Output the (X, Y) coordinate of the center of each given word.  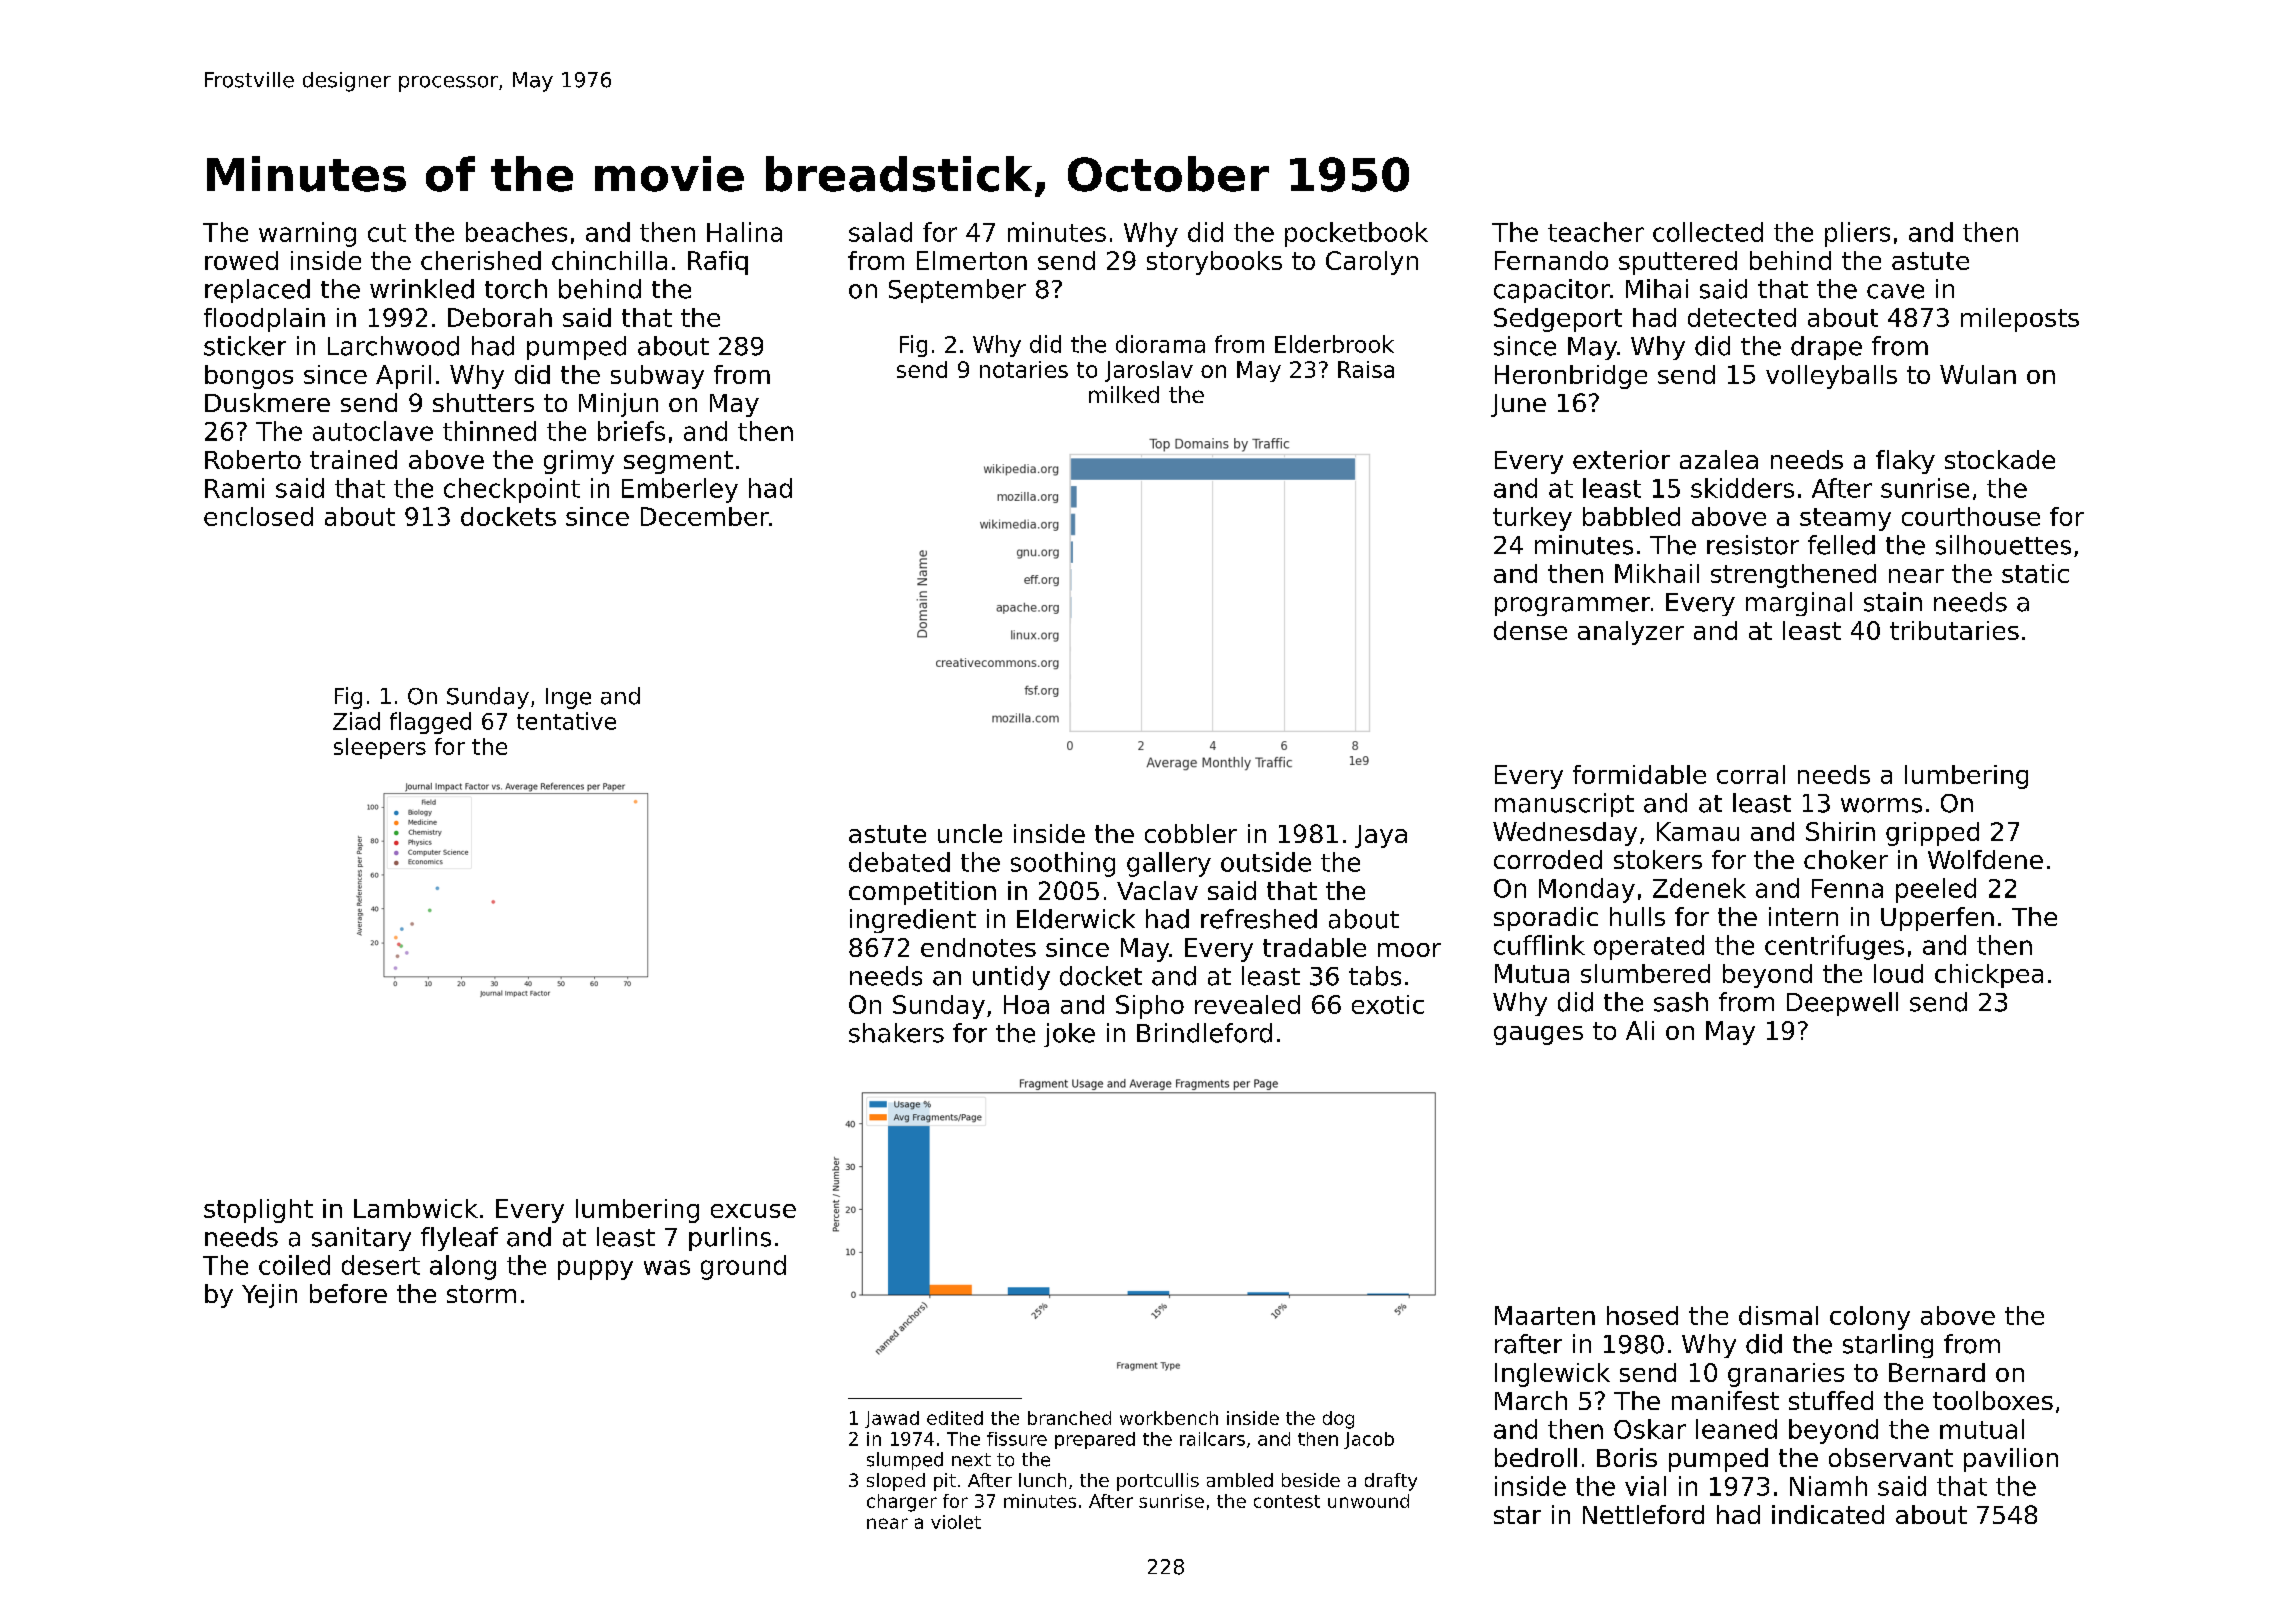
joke (1069, 1035)
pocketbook (1356, 234)
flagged (430, 723)
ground (743, 1267)
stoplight (258, 1211)
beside (1311, 1480)
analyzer (1631, 633)
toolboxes (1993, 1400)
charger (902, 1503)
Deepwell (1842, 1004)
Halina (744, 232)
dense (1530, 630)
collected (1708, 232)
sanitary (361, 1239)
